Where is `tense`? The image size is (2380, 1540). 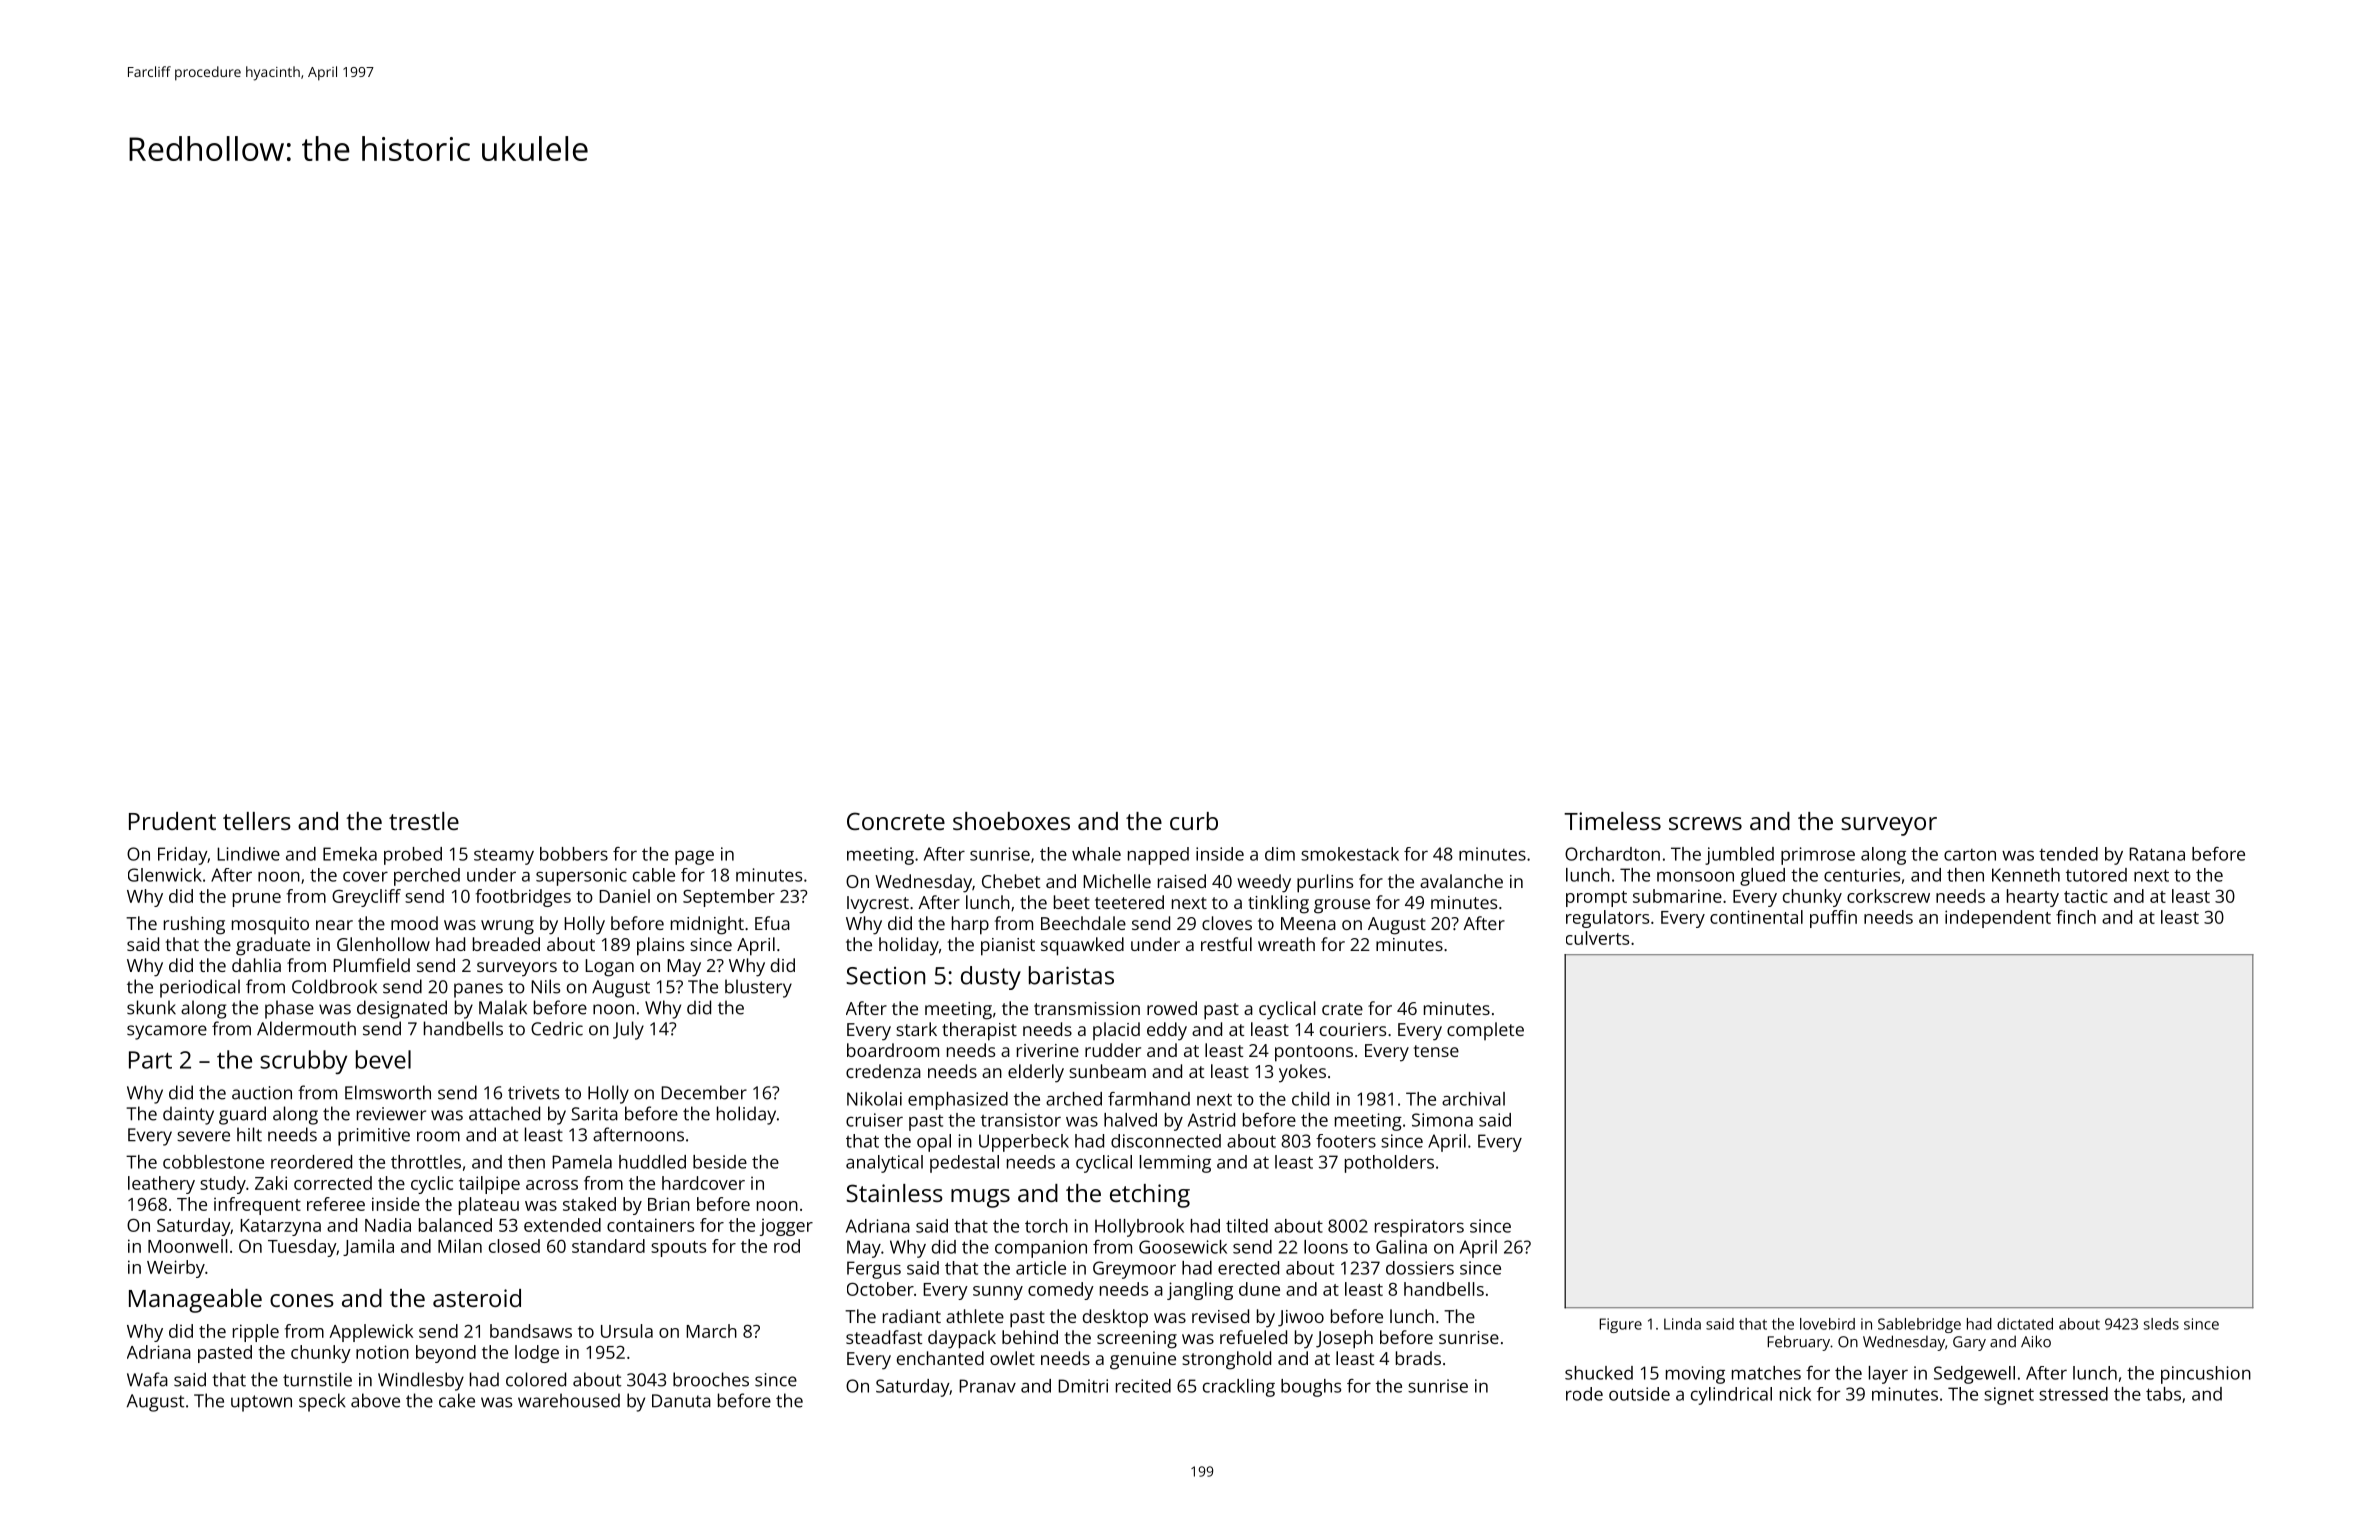
tense is located at coordinates (1436, 1051).
